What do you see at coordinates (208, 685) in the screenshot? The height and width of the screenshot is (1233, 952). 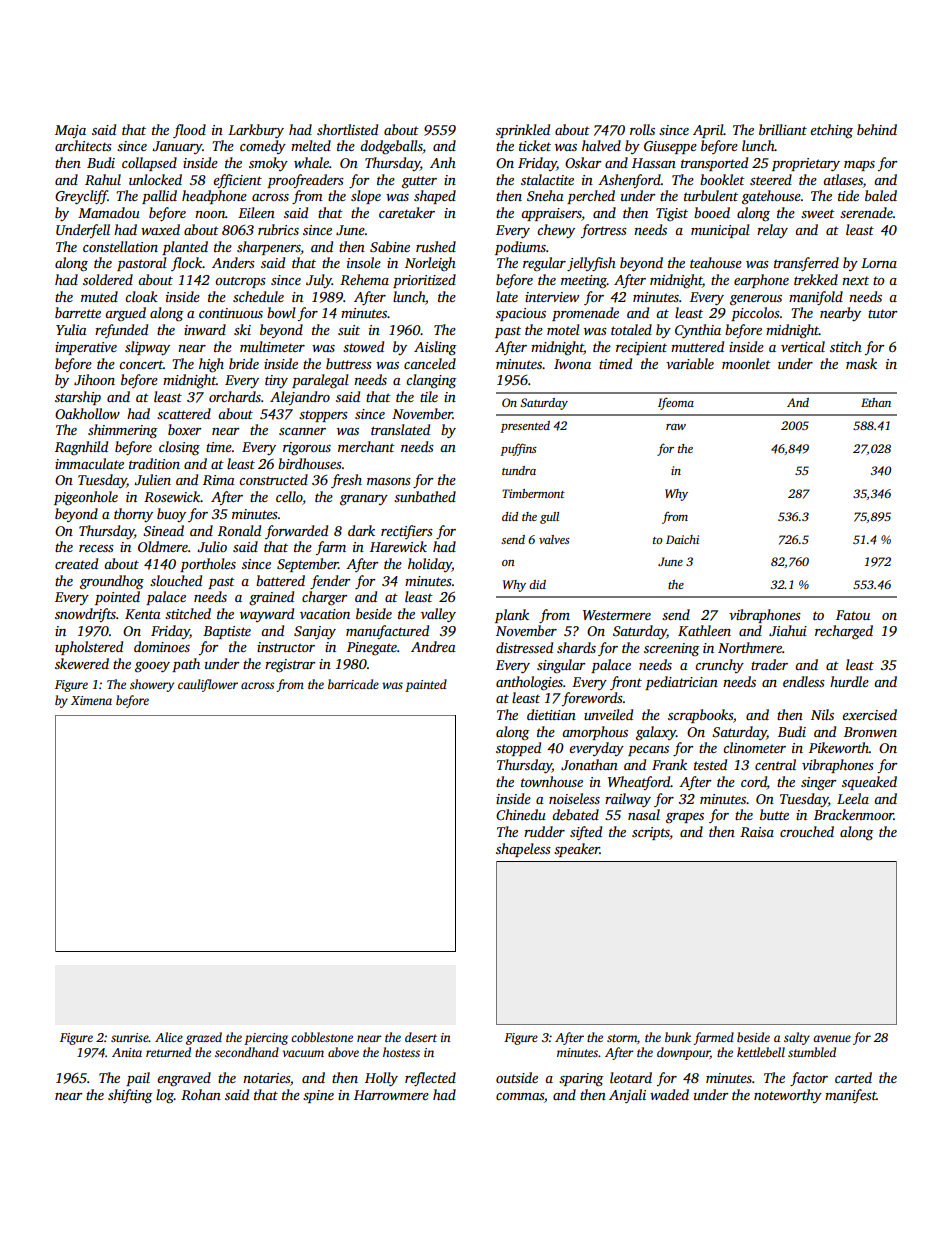 I see `cauliflower` at bounding box center [208, 685].
